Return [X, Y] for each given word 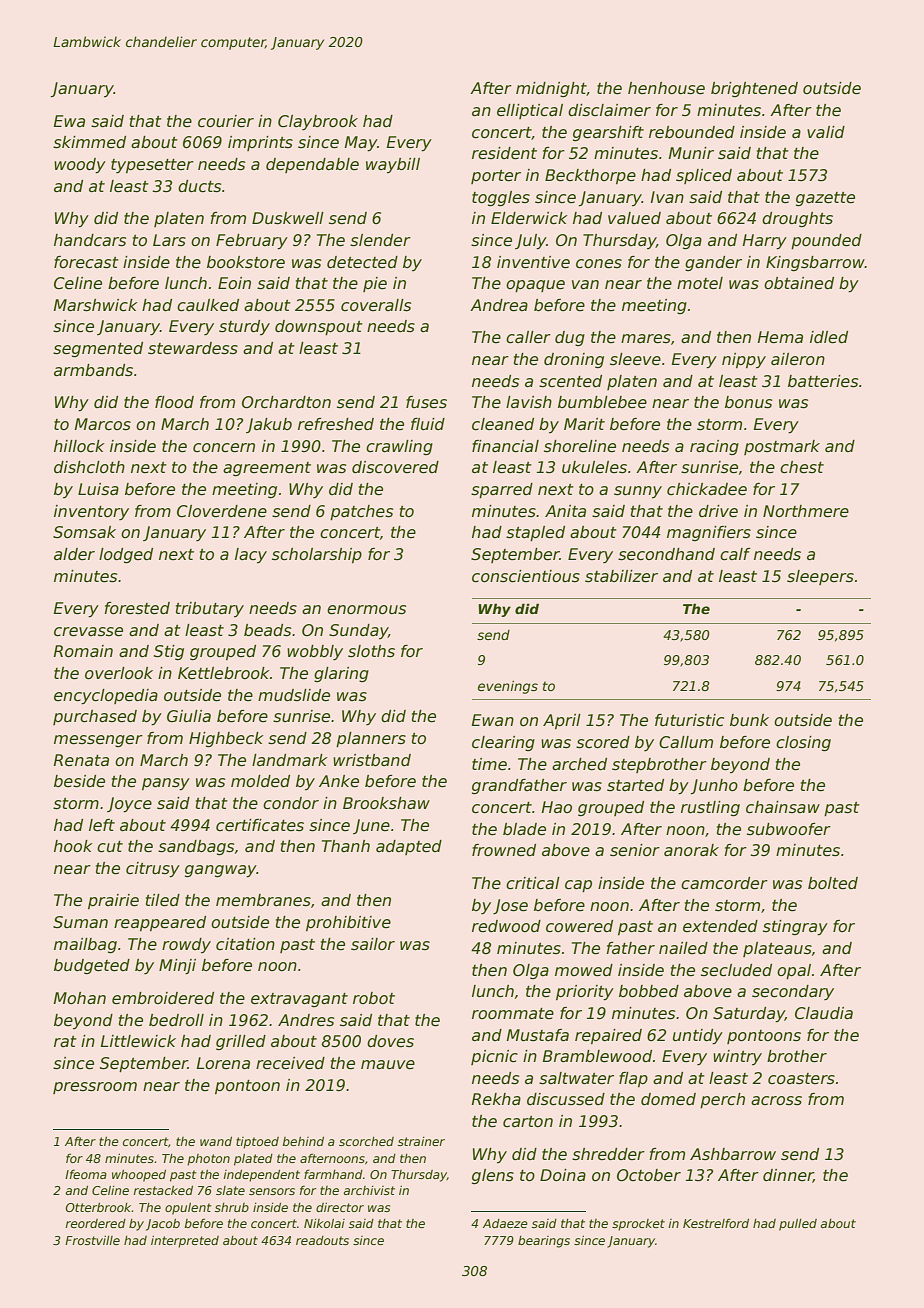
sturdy [244, 327]
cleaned [503, 424]
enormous [366, 610]
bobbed [649, 991]
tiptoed [257, 1143]
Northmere [806, 511]
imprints [260, 143]
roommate [513, 1014]
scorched [366, 1141]
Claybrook [318, 122]
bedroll [176, 1020]
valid [826, 132]
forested [137, 608]
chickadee [707, 489]
